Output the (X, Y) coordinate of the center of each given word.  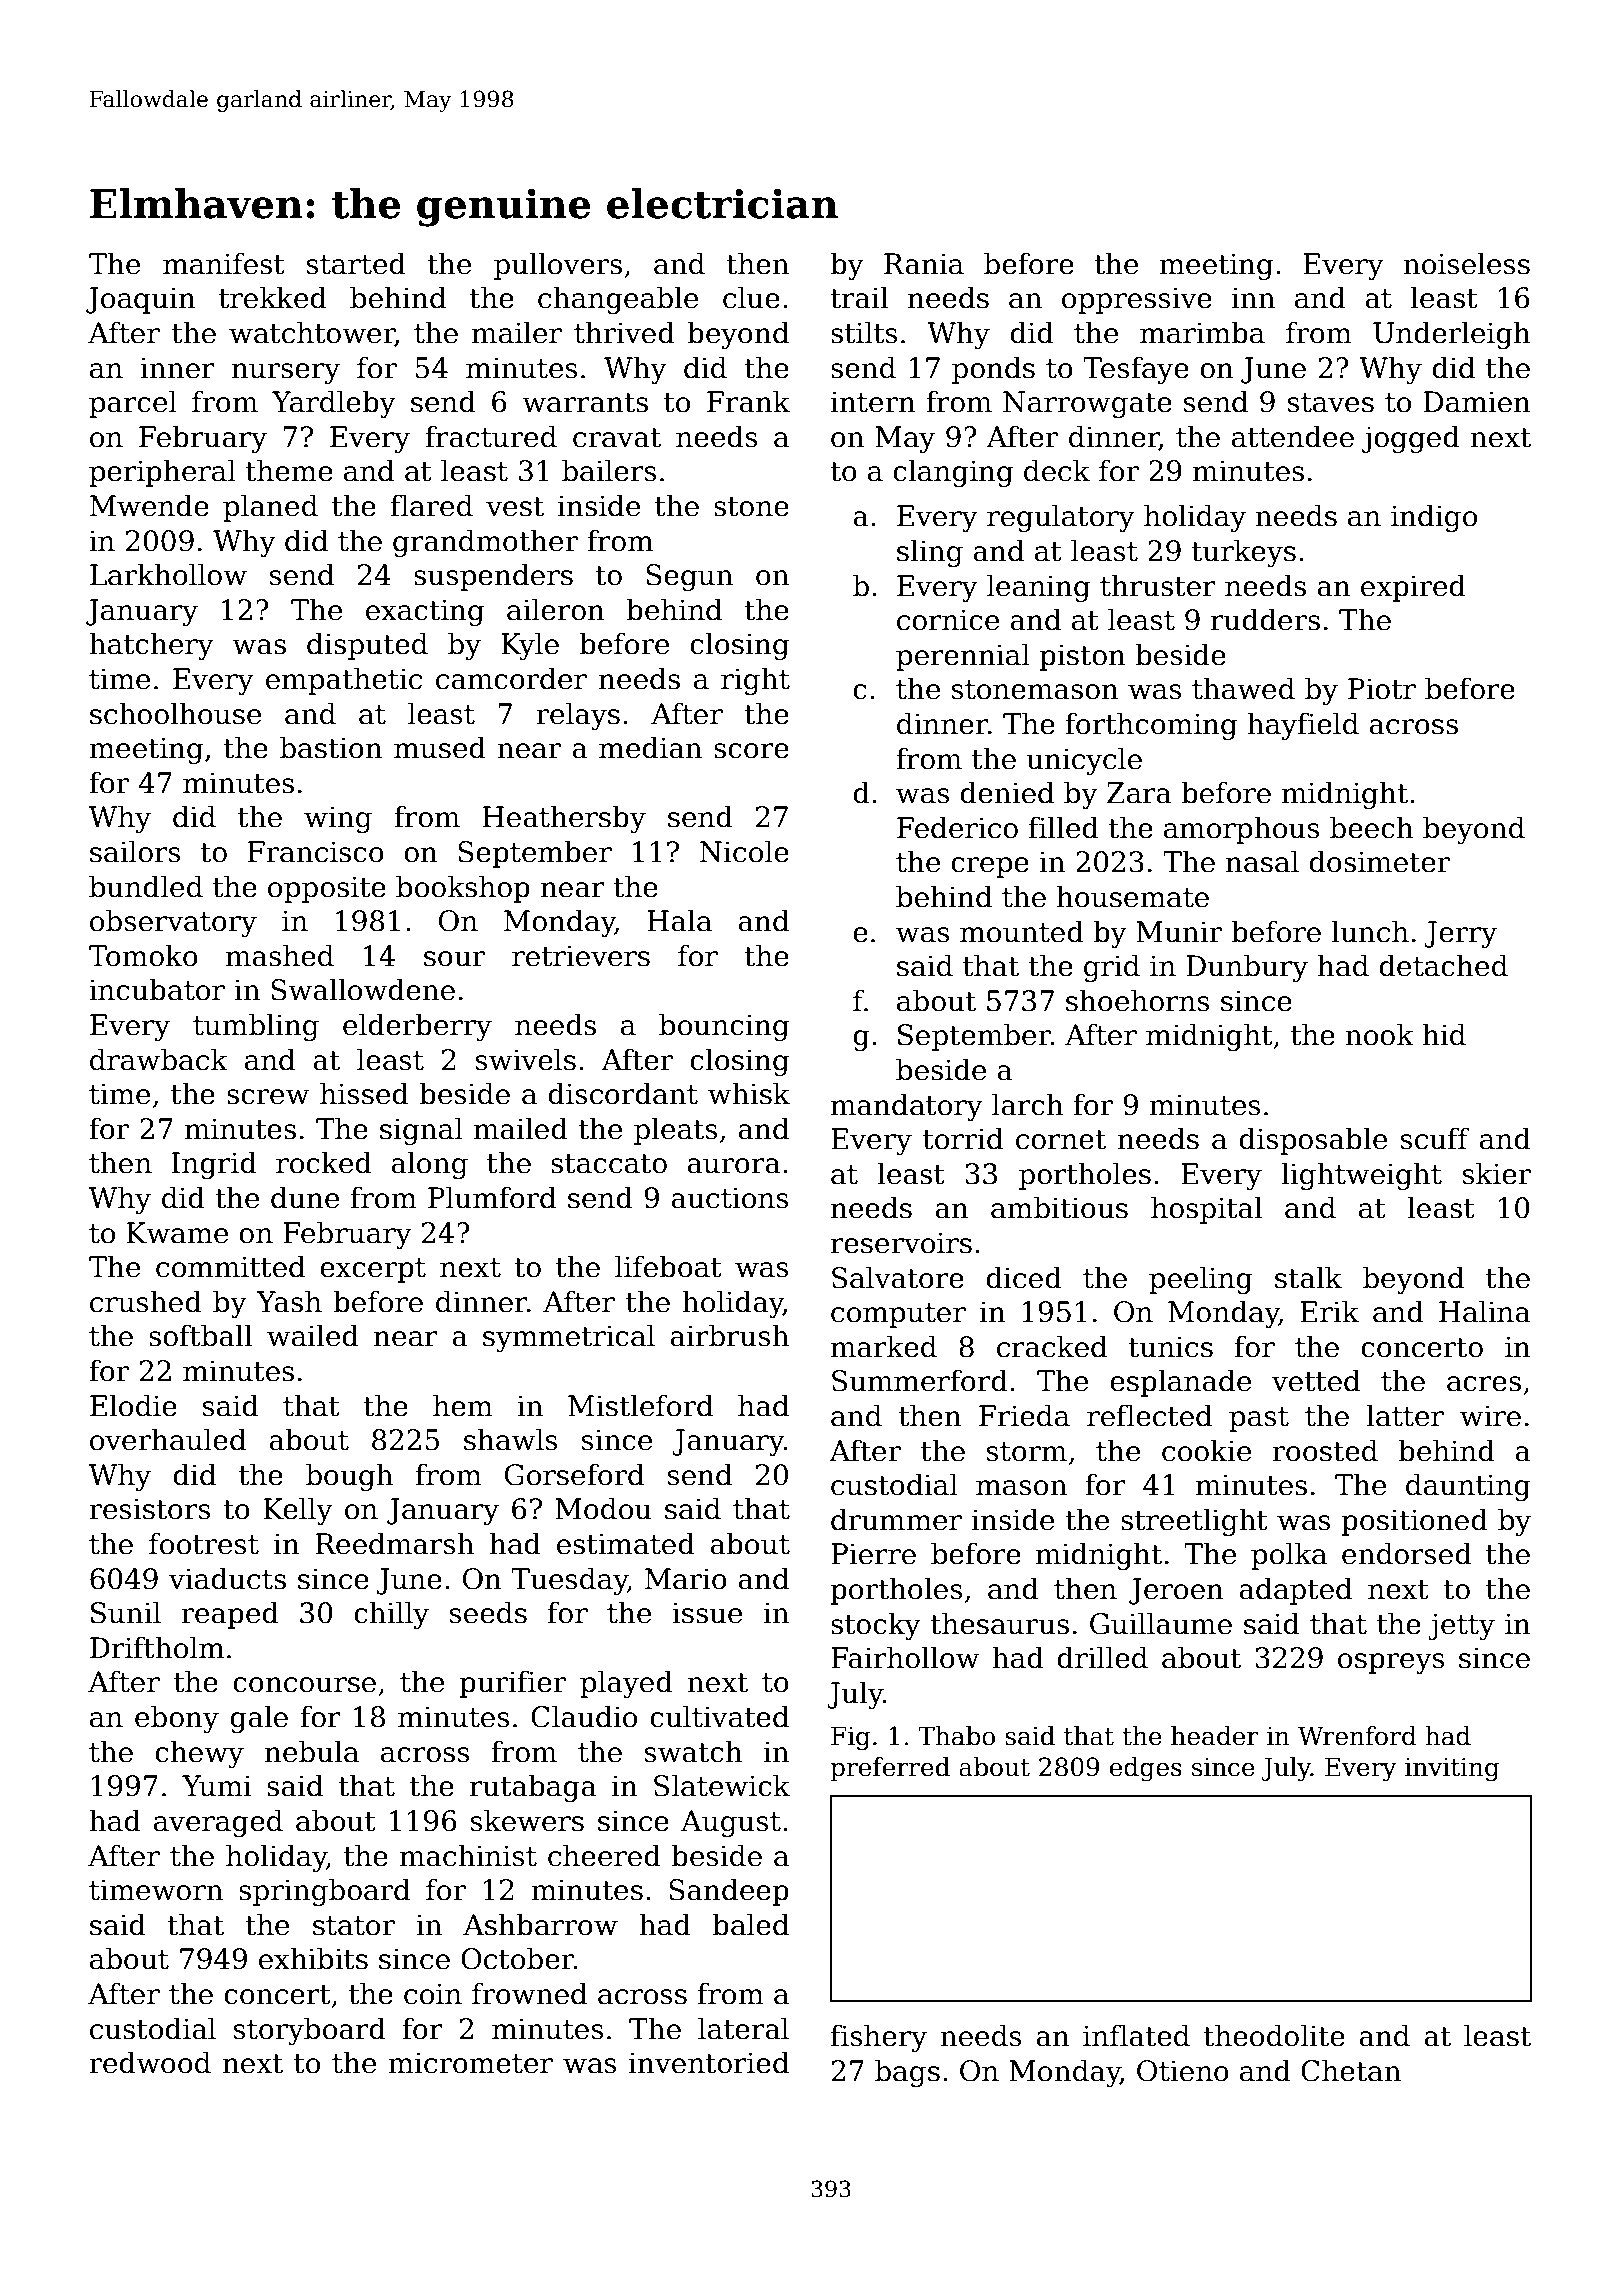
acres (1484, 1384)
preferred (890, 1769)
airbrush (729, 1335)
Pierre (873, 1554)
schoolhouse (175, 713)
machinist (468, 1855)
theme (289, 470)
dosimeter (1379, 861)
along (429, 1165)
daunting (1468, 1487)
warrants (585, 403)
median (650, 747)
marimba (1202, 332)
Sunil (126, 1612)
